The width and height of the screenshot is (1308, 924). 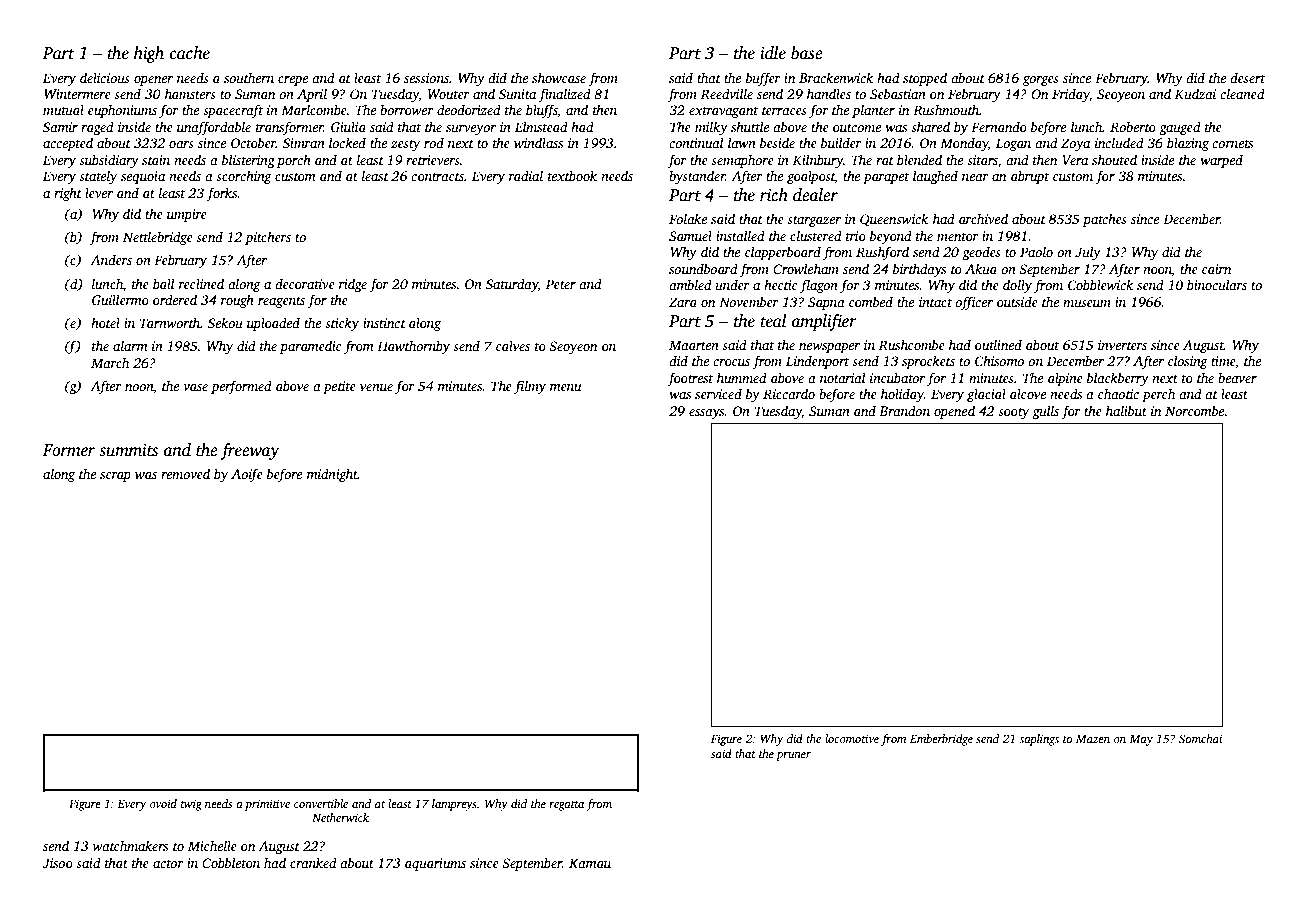 What do you see at coordinates (426, 78) in the screenshot?
I see `sessions` at bounding box center [426, 78].
